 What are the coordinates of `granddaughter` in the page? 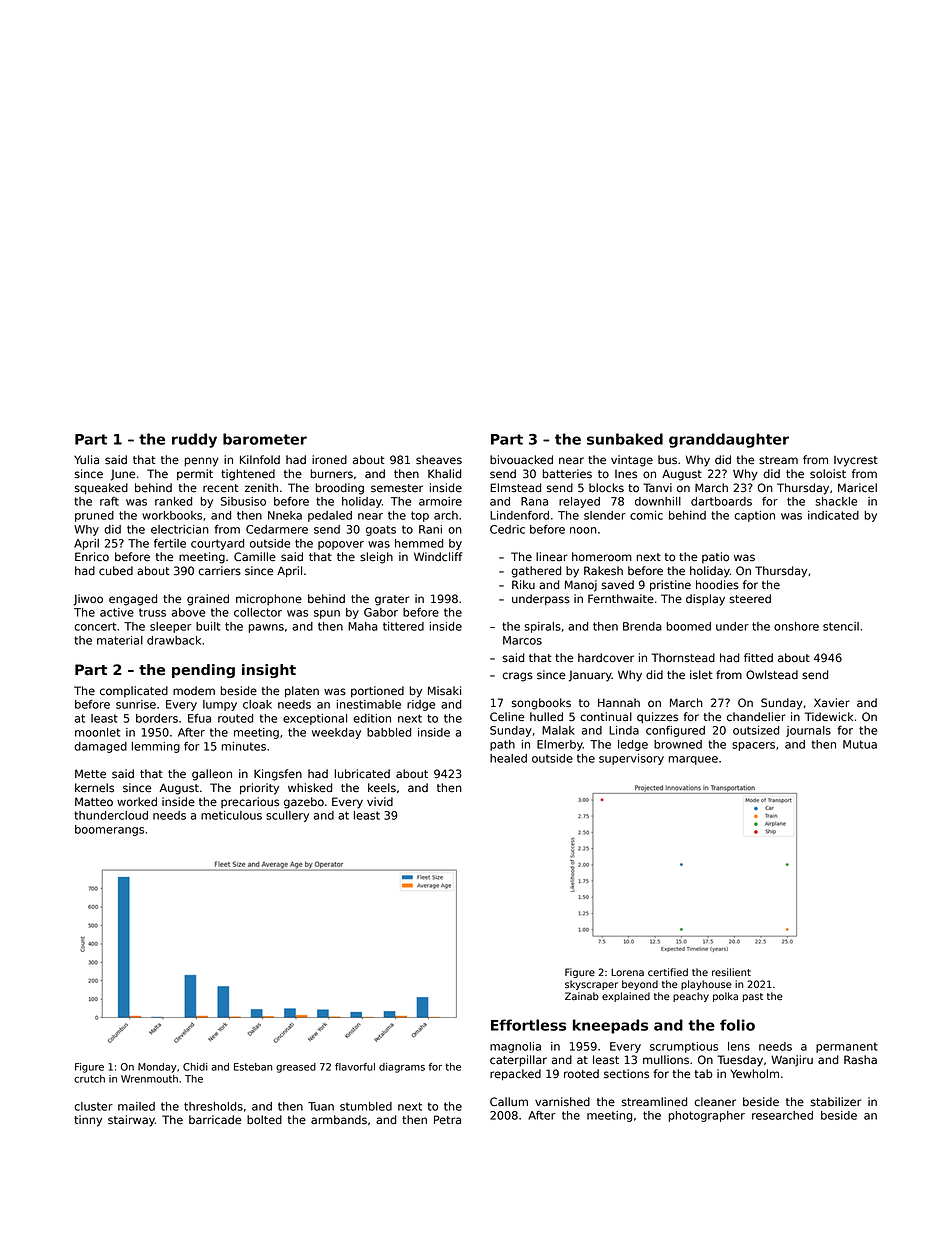 It's located at (729, 440).
